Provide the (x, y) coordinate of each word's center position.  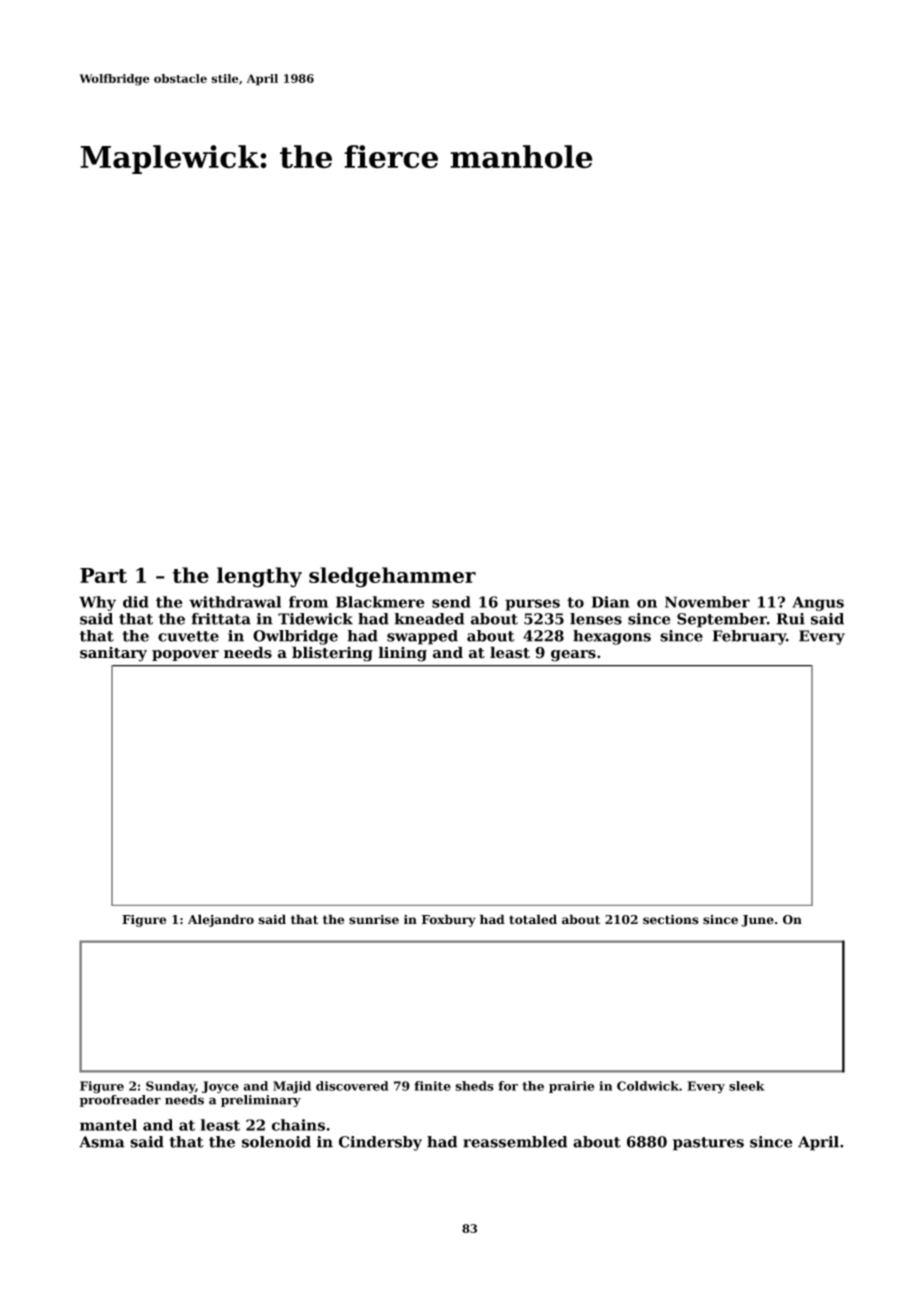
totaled (533, 919)
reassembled (515, 1142)
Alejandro (221, 920)
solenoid (276, 1142)
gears (573, 656)
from (308, 602)
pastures (708, 1144)
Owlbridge (295, 637)
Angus (818, 603)
